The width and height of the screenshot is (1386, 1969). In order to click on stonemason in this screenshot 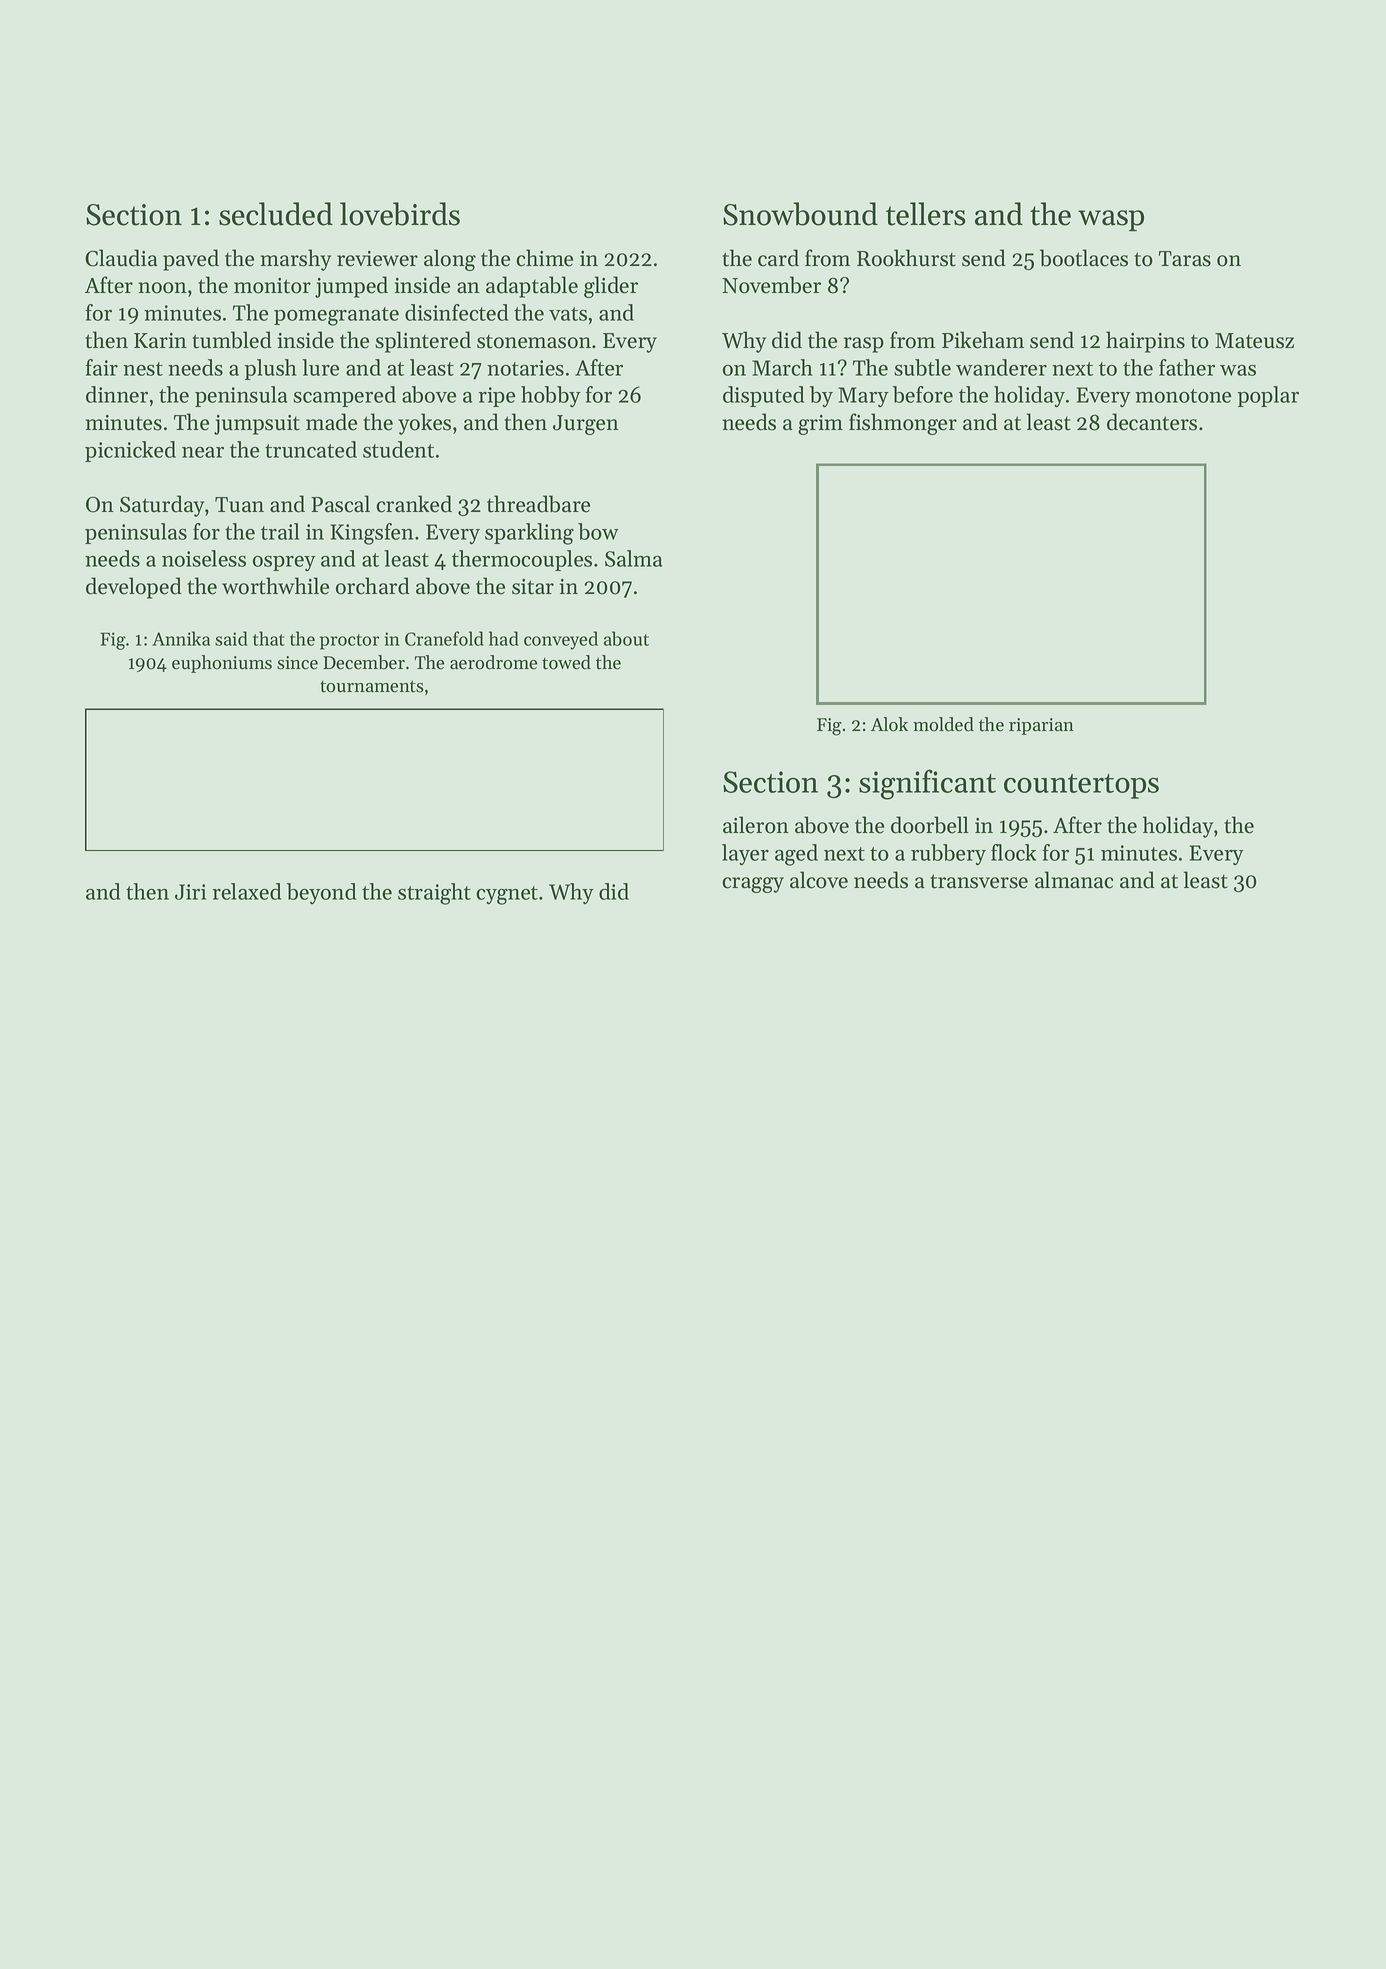, I will do `click(534, 341)`.
